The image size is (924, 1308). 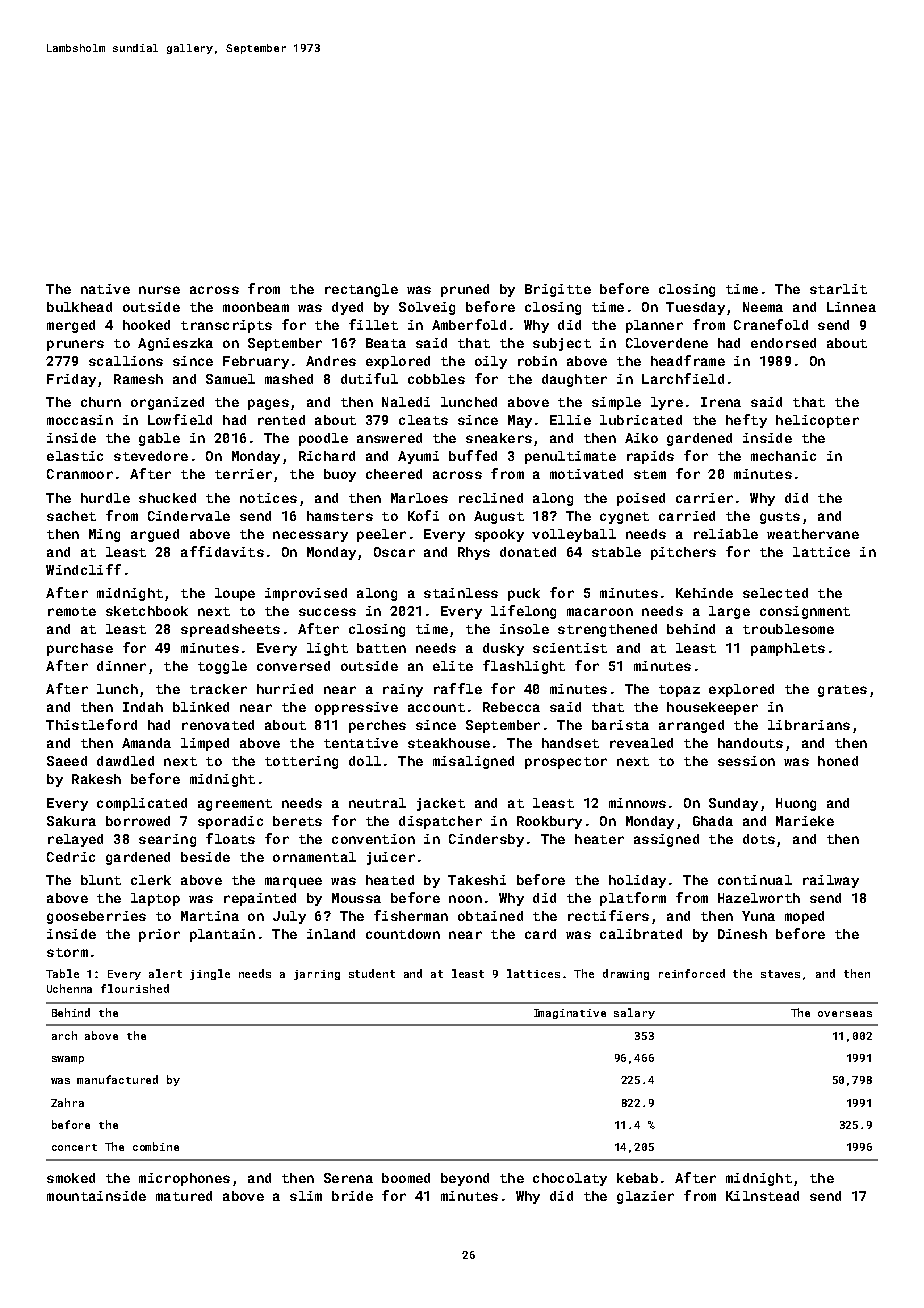 I want to click on nurse, so click(x=159, y=290).
